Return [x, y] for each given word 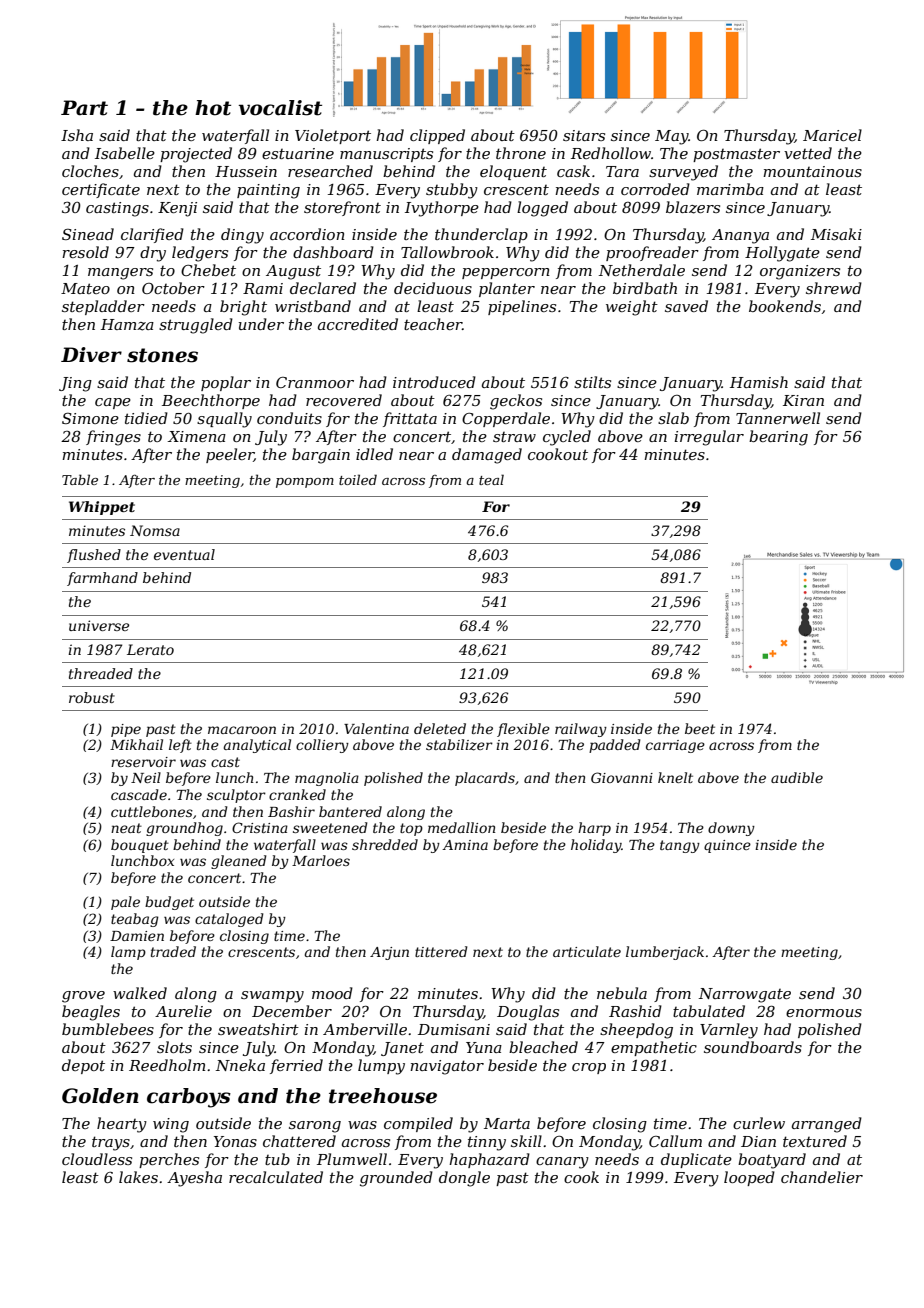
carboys [189, 1098]
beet [700, 728]
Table [80, 479]
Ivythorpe [442, 209]
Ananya [740, 236]
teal [491, 479]
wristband [313, 306]
